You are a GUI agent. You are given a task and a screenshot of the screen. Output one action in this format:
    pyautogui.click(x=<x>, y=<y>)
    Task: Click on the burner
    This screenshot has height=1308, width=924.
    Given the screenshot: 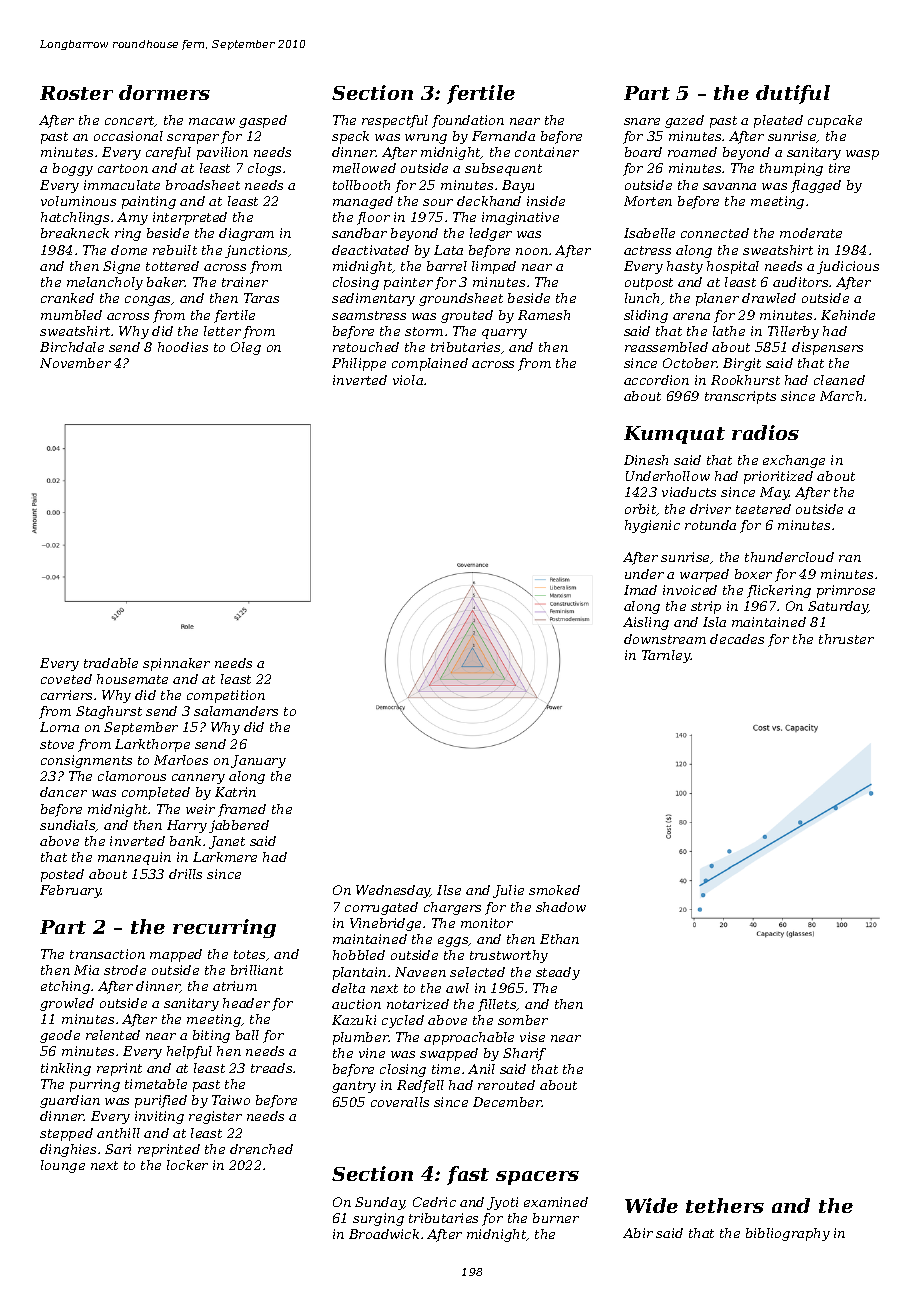 What is the action you would take?
    pyautogui.click(x=556, y=1218)
